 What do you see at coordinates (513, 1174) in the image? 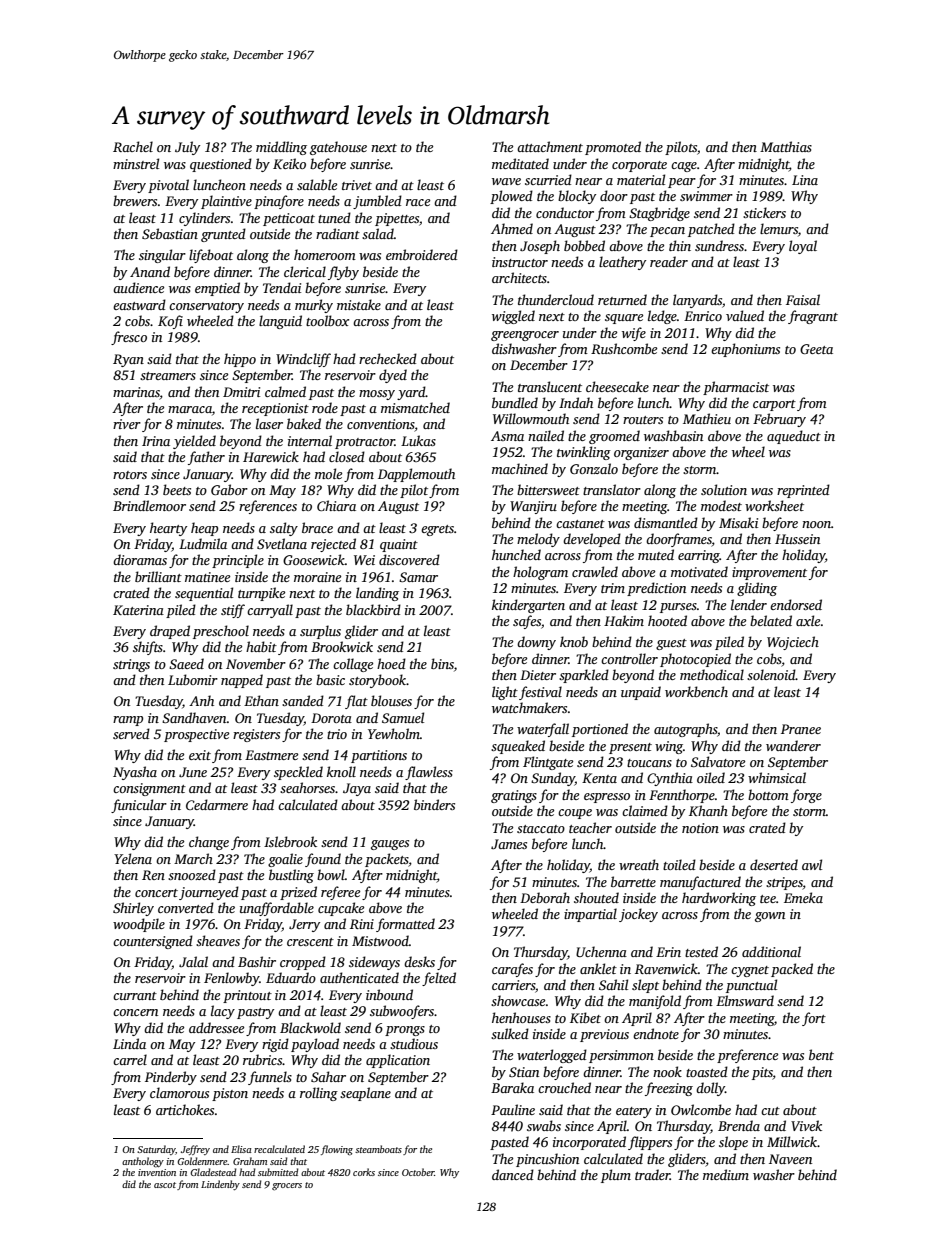
I see `danced` at bounding box center [513, 1174].
